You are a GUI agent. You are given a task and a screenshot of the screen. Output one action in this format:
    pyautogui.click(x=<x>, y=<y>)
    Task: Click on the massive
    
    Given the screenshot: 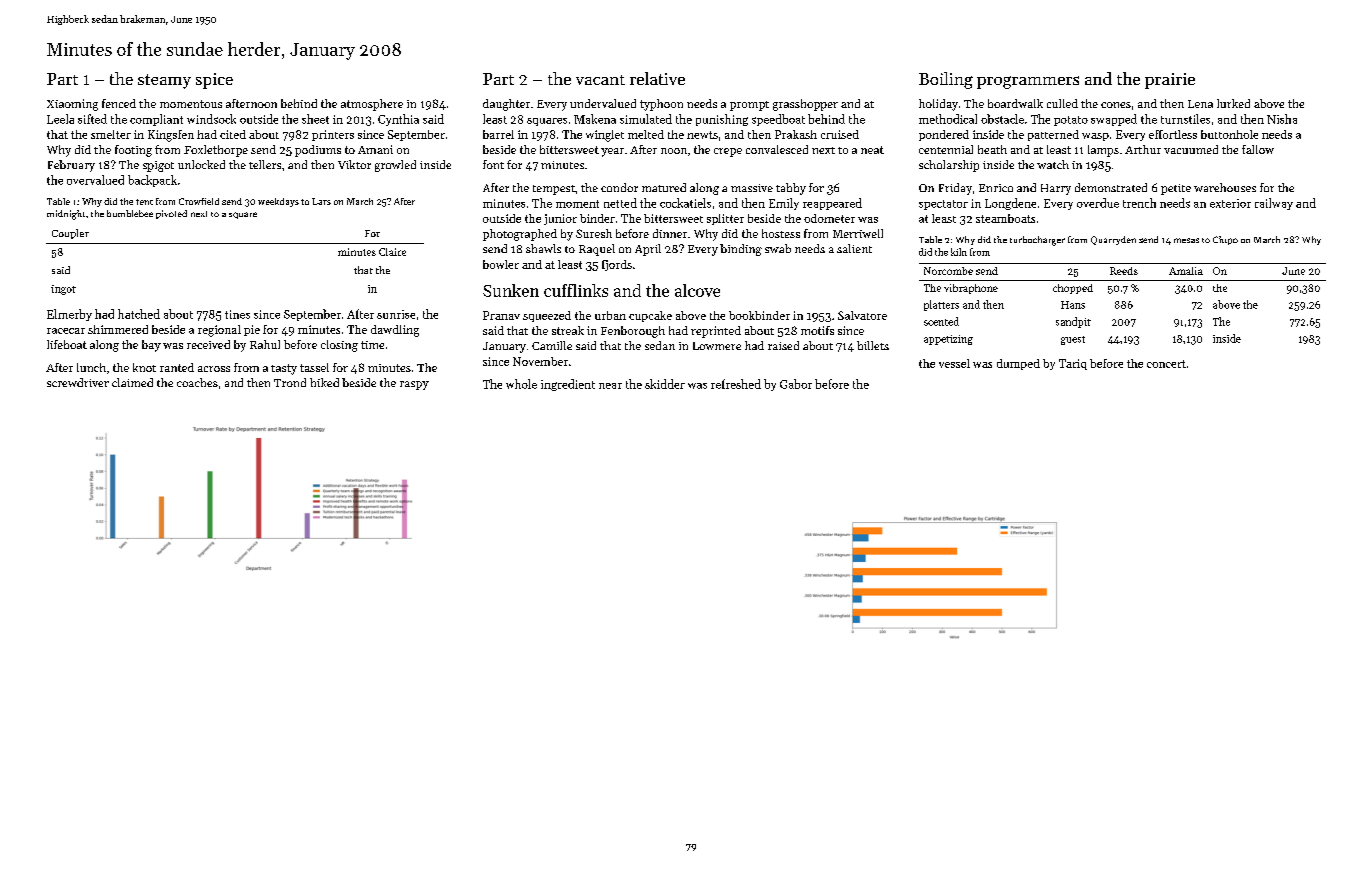 What is the action you would take?
    pyautogui.click(x=752, y=188)
